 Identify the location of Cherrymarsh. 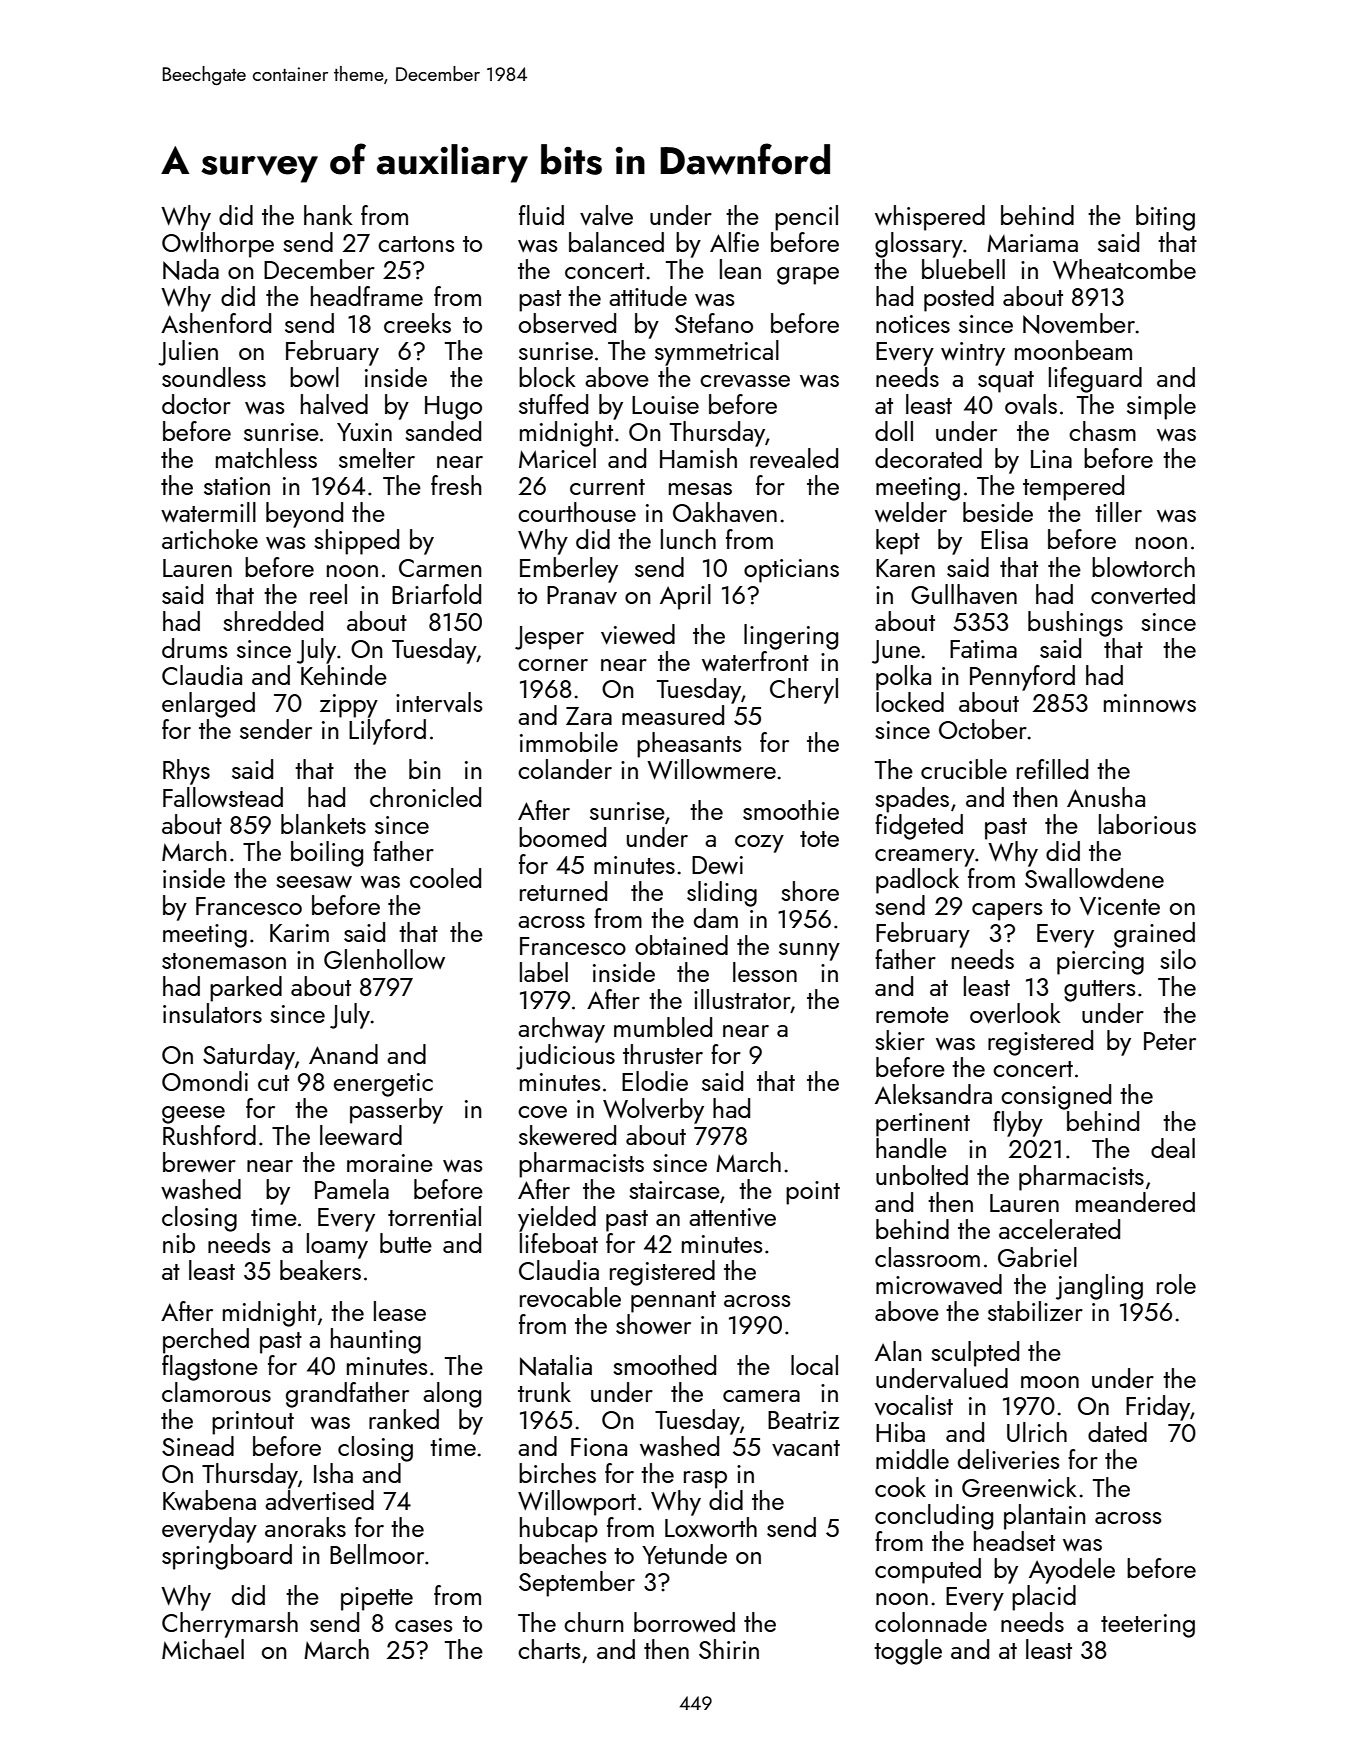
(230, 1625).
